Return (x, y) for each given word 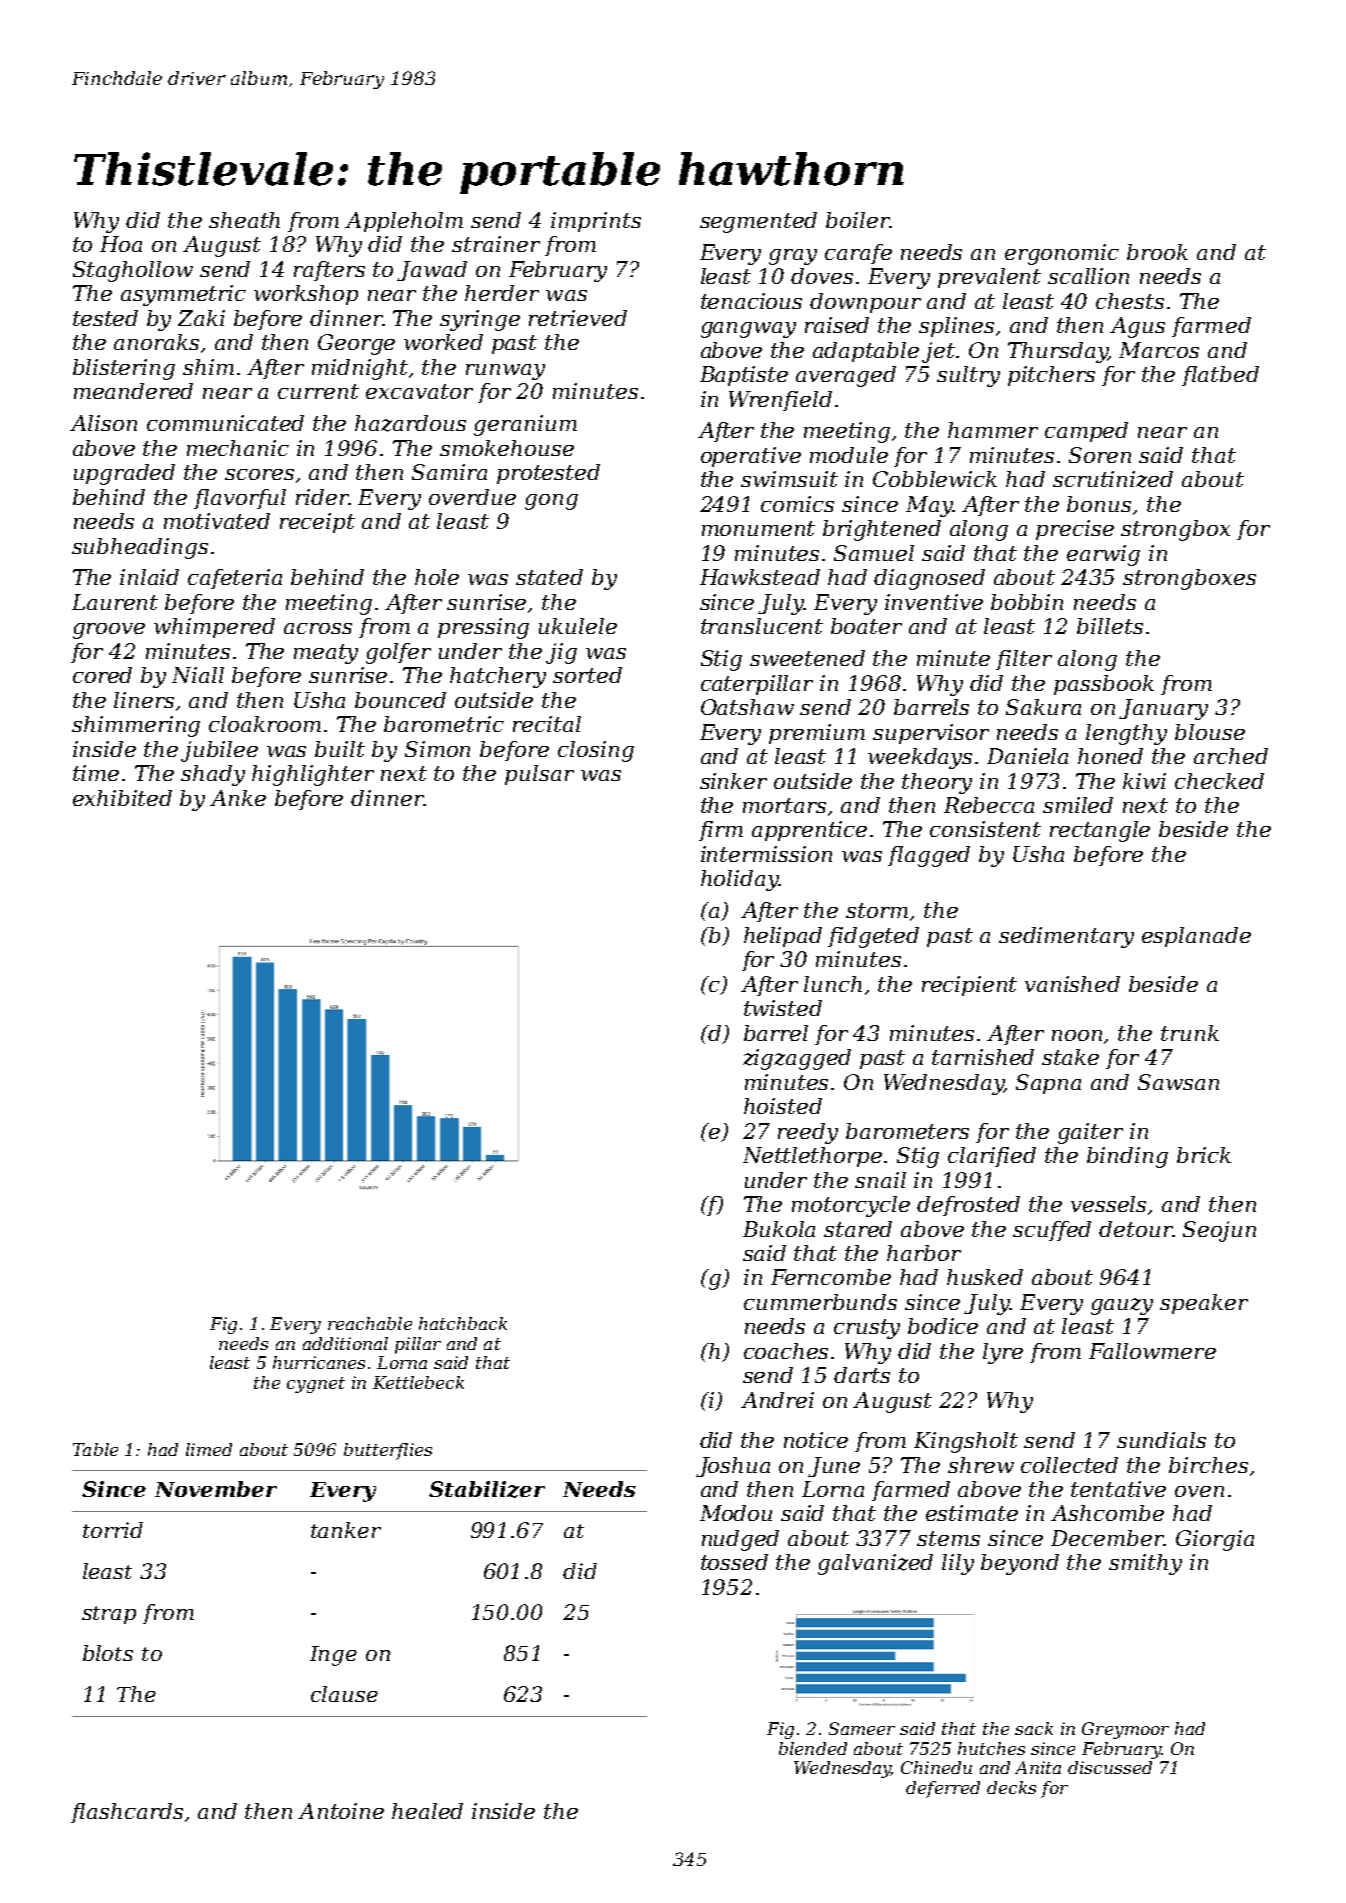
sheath (244, 220)
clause (344, 1694)
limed (209, 1449)
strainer (496, 244)
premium (817, 734)
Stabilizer (487, 1489)
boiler (857, 220)
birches (1208, 1465)
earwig (1103, 555)
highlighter (313, 775)
